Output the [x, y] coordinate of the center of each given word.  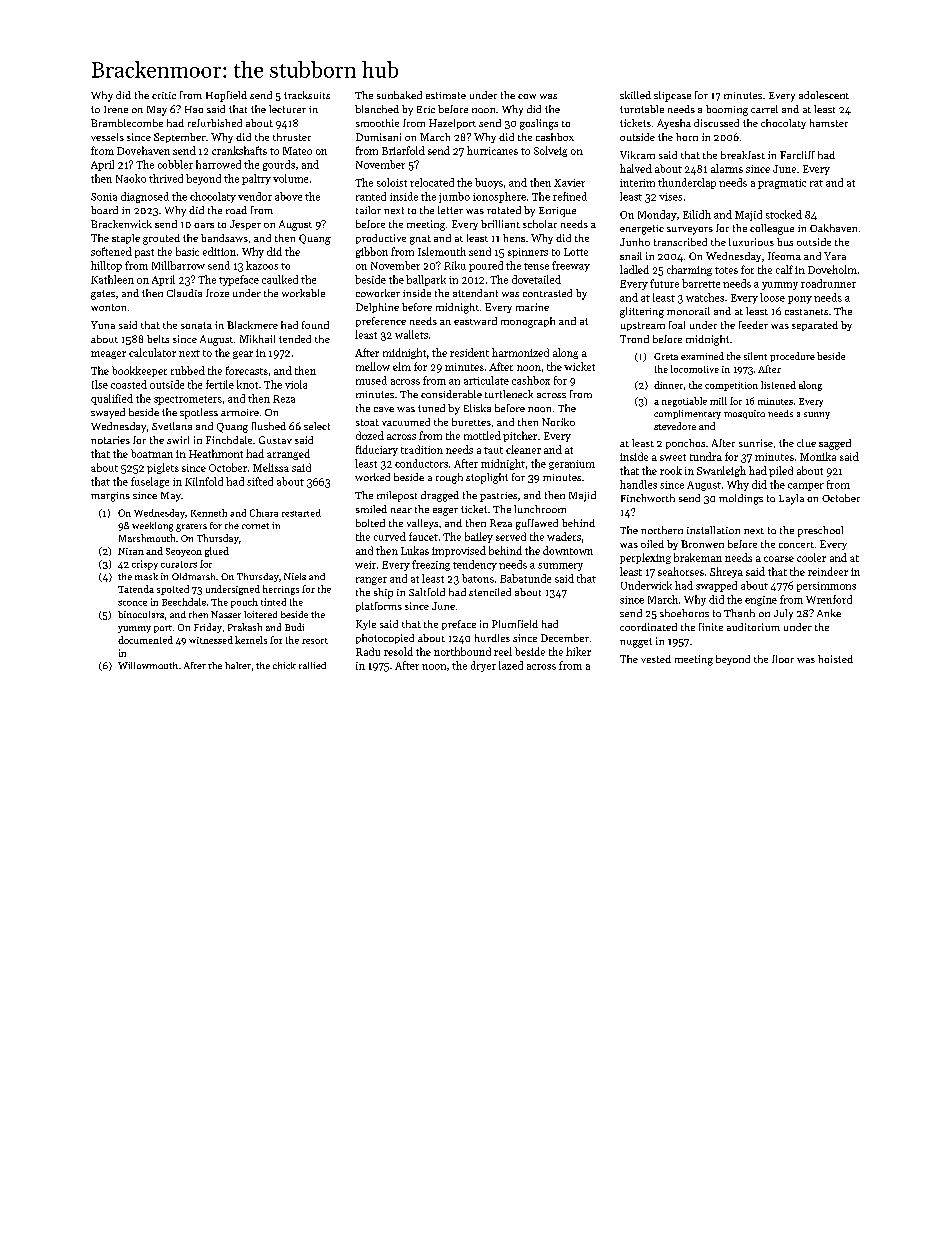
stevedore [675, 426]
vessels [107, 137]
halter [238, 665]
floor [783, 659]
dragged [440, 496]
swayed [108, 413]
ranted [371, 196]
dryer [483, 666]
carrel [764, 109]
